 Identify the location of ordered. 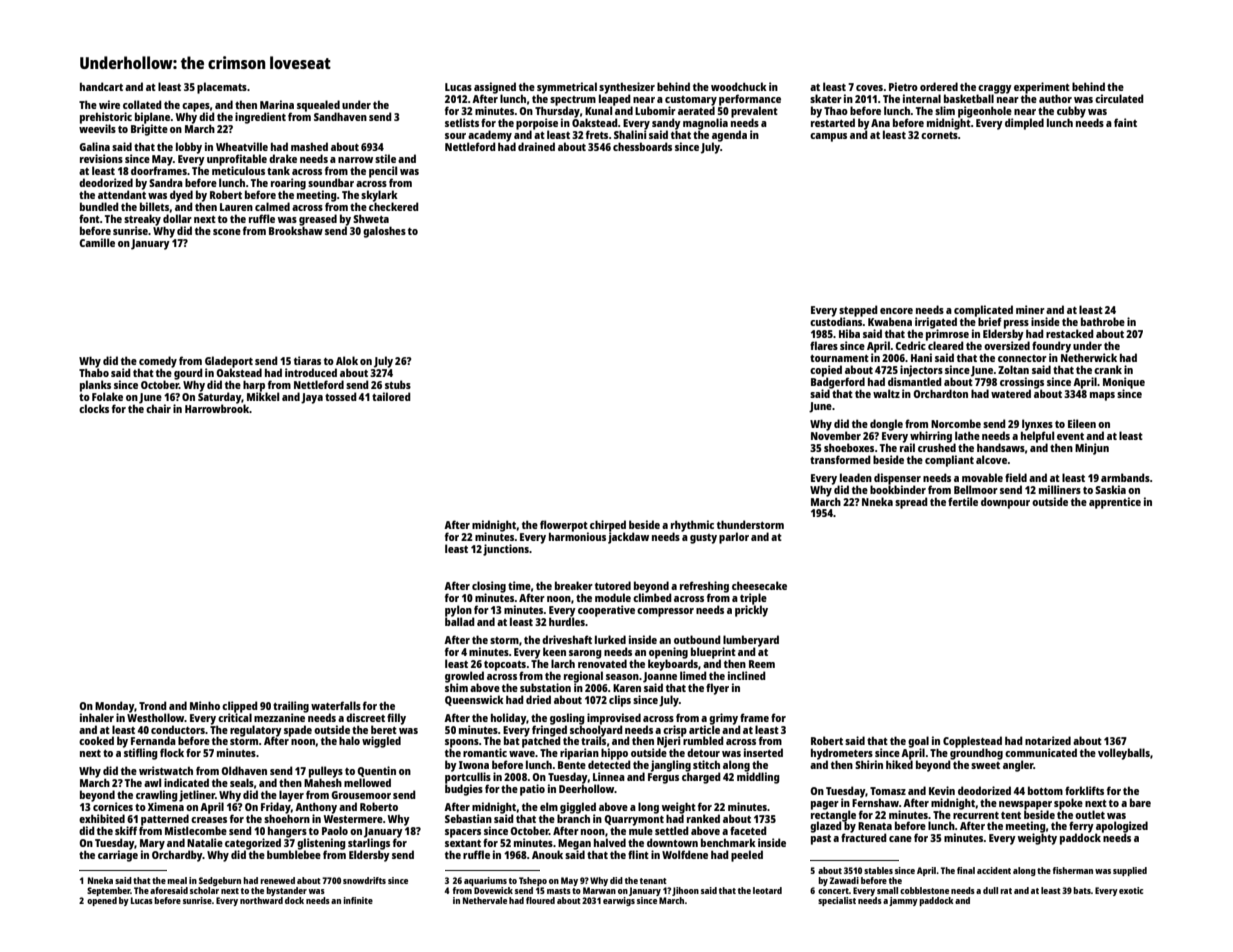
(939, 86).
